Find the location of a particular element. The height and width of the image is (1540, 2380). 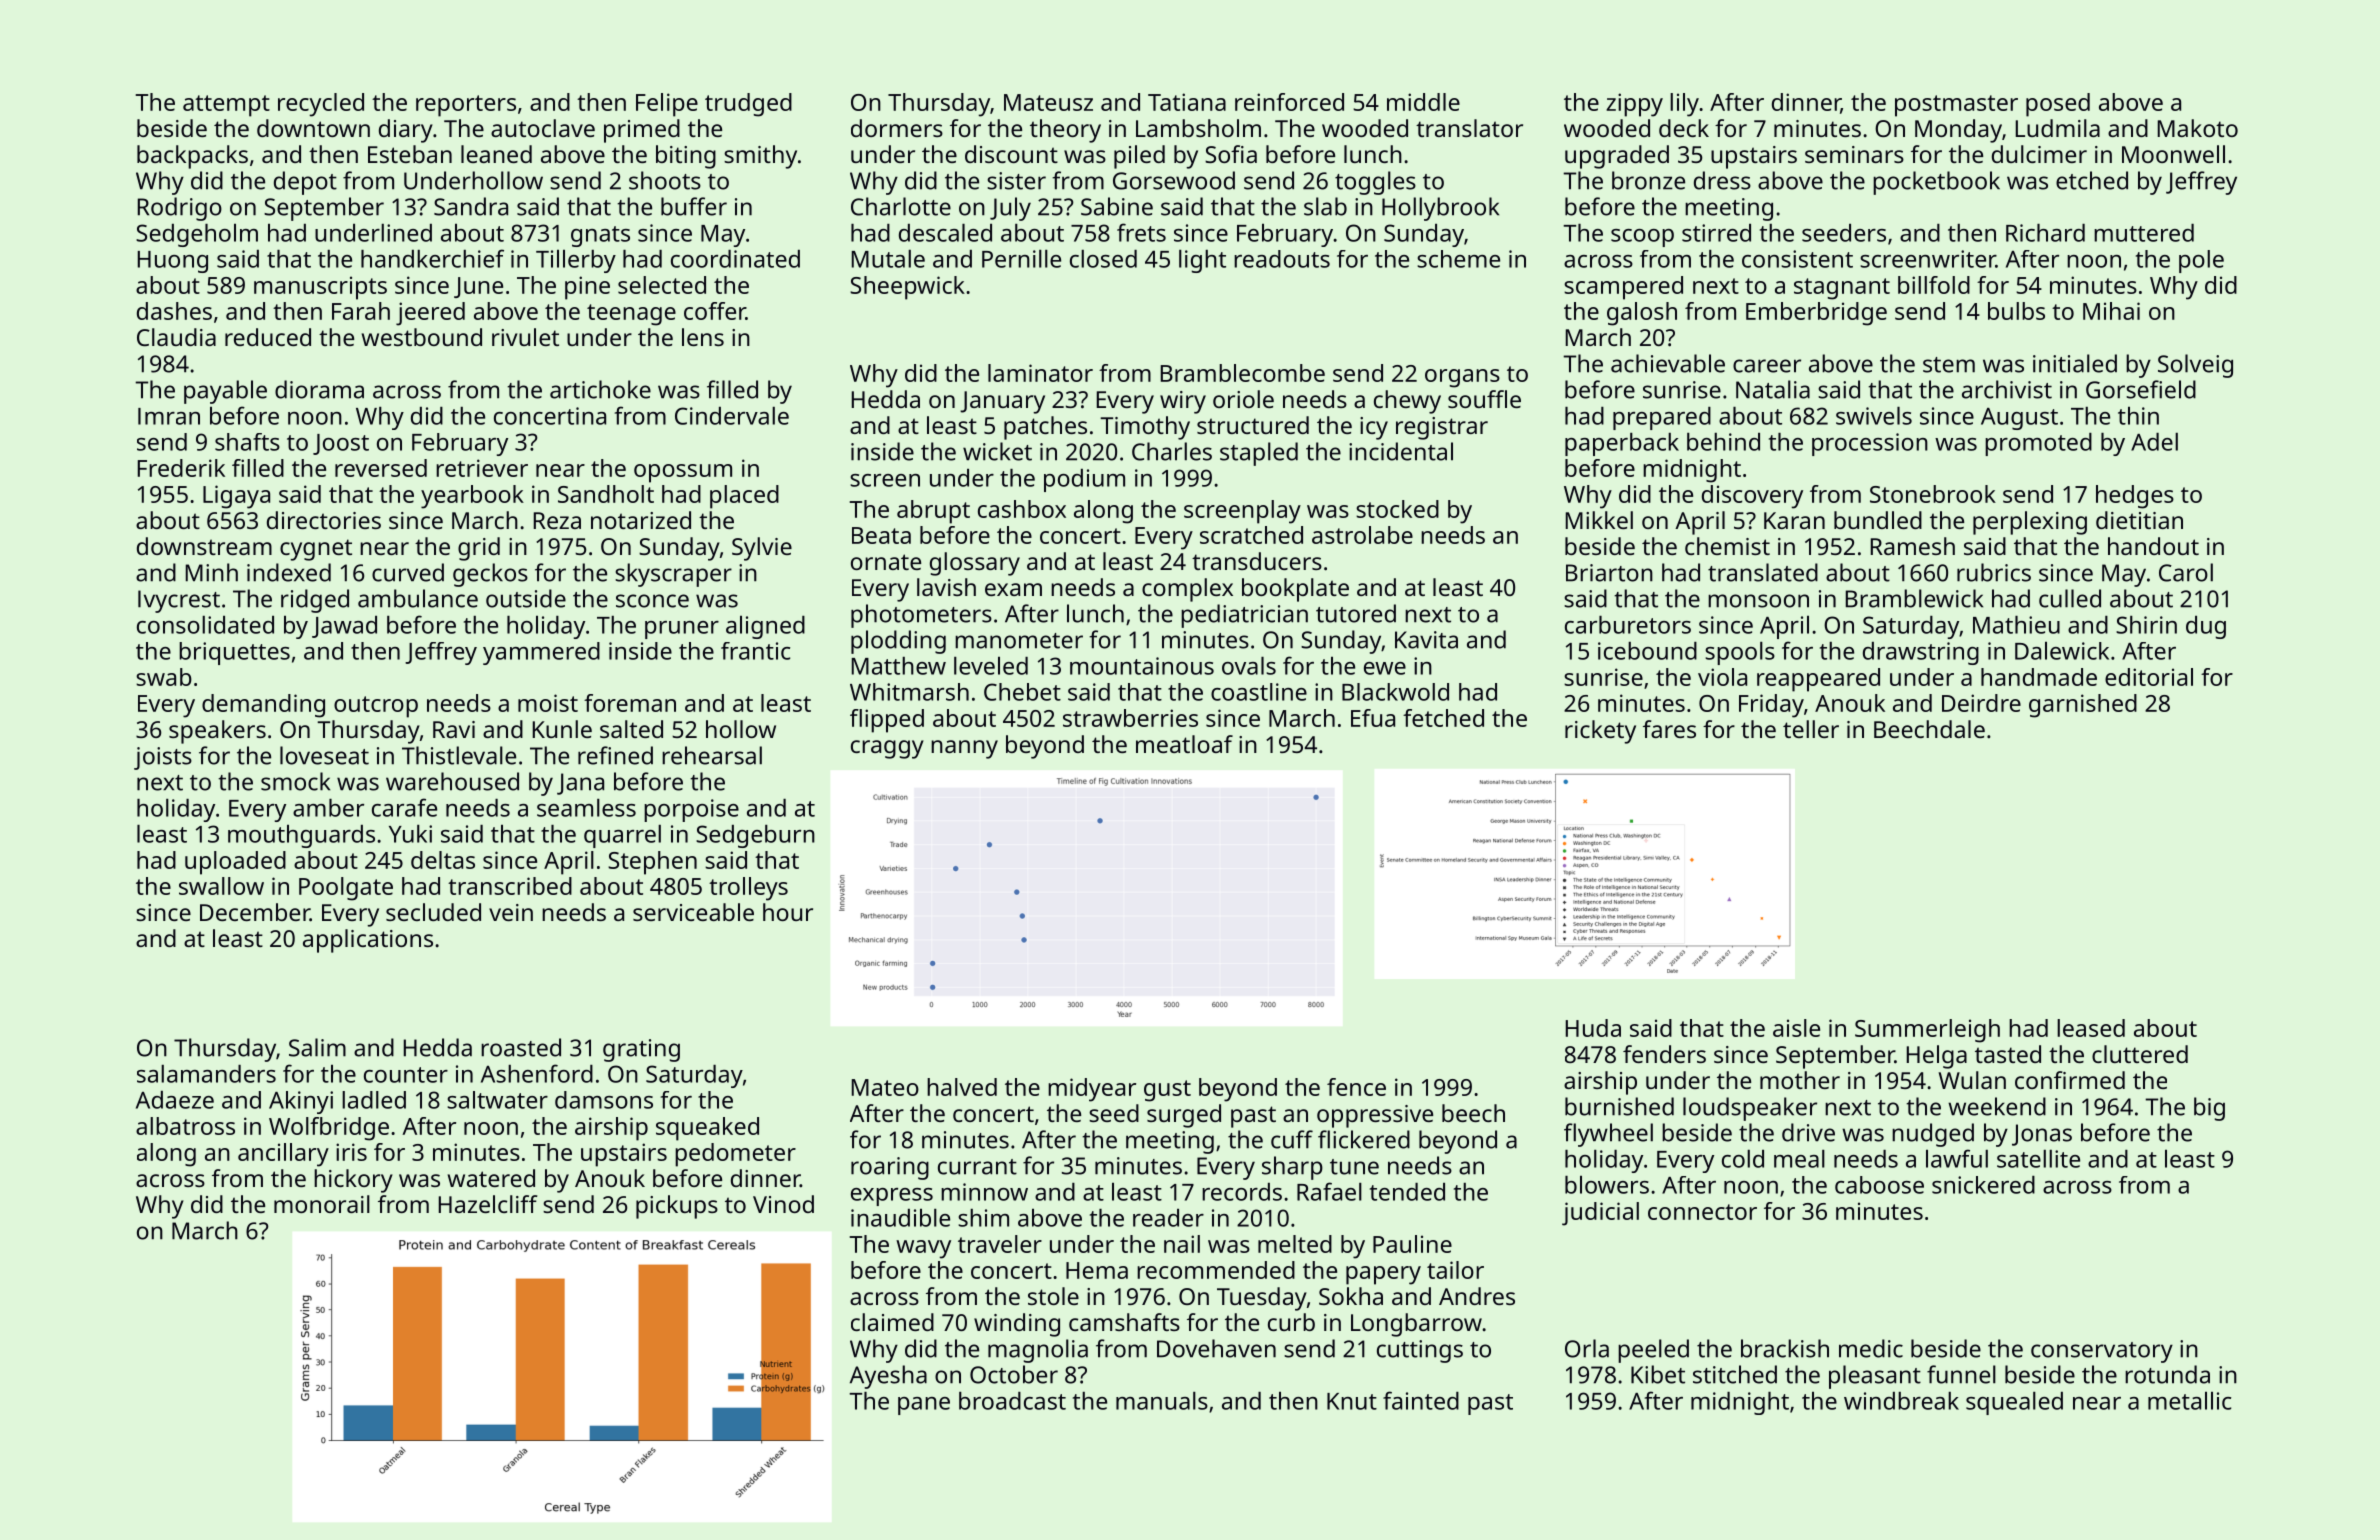

windbreak is located at coordinates (1901, 1401).
